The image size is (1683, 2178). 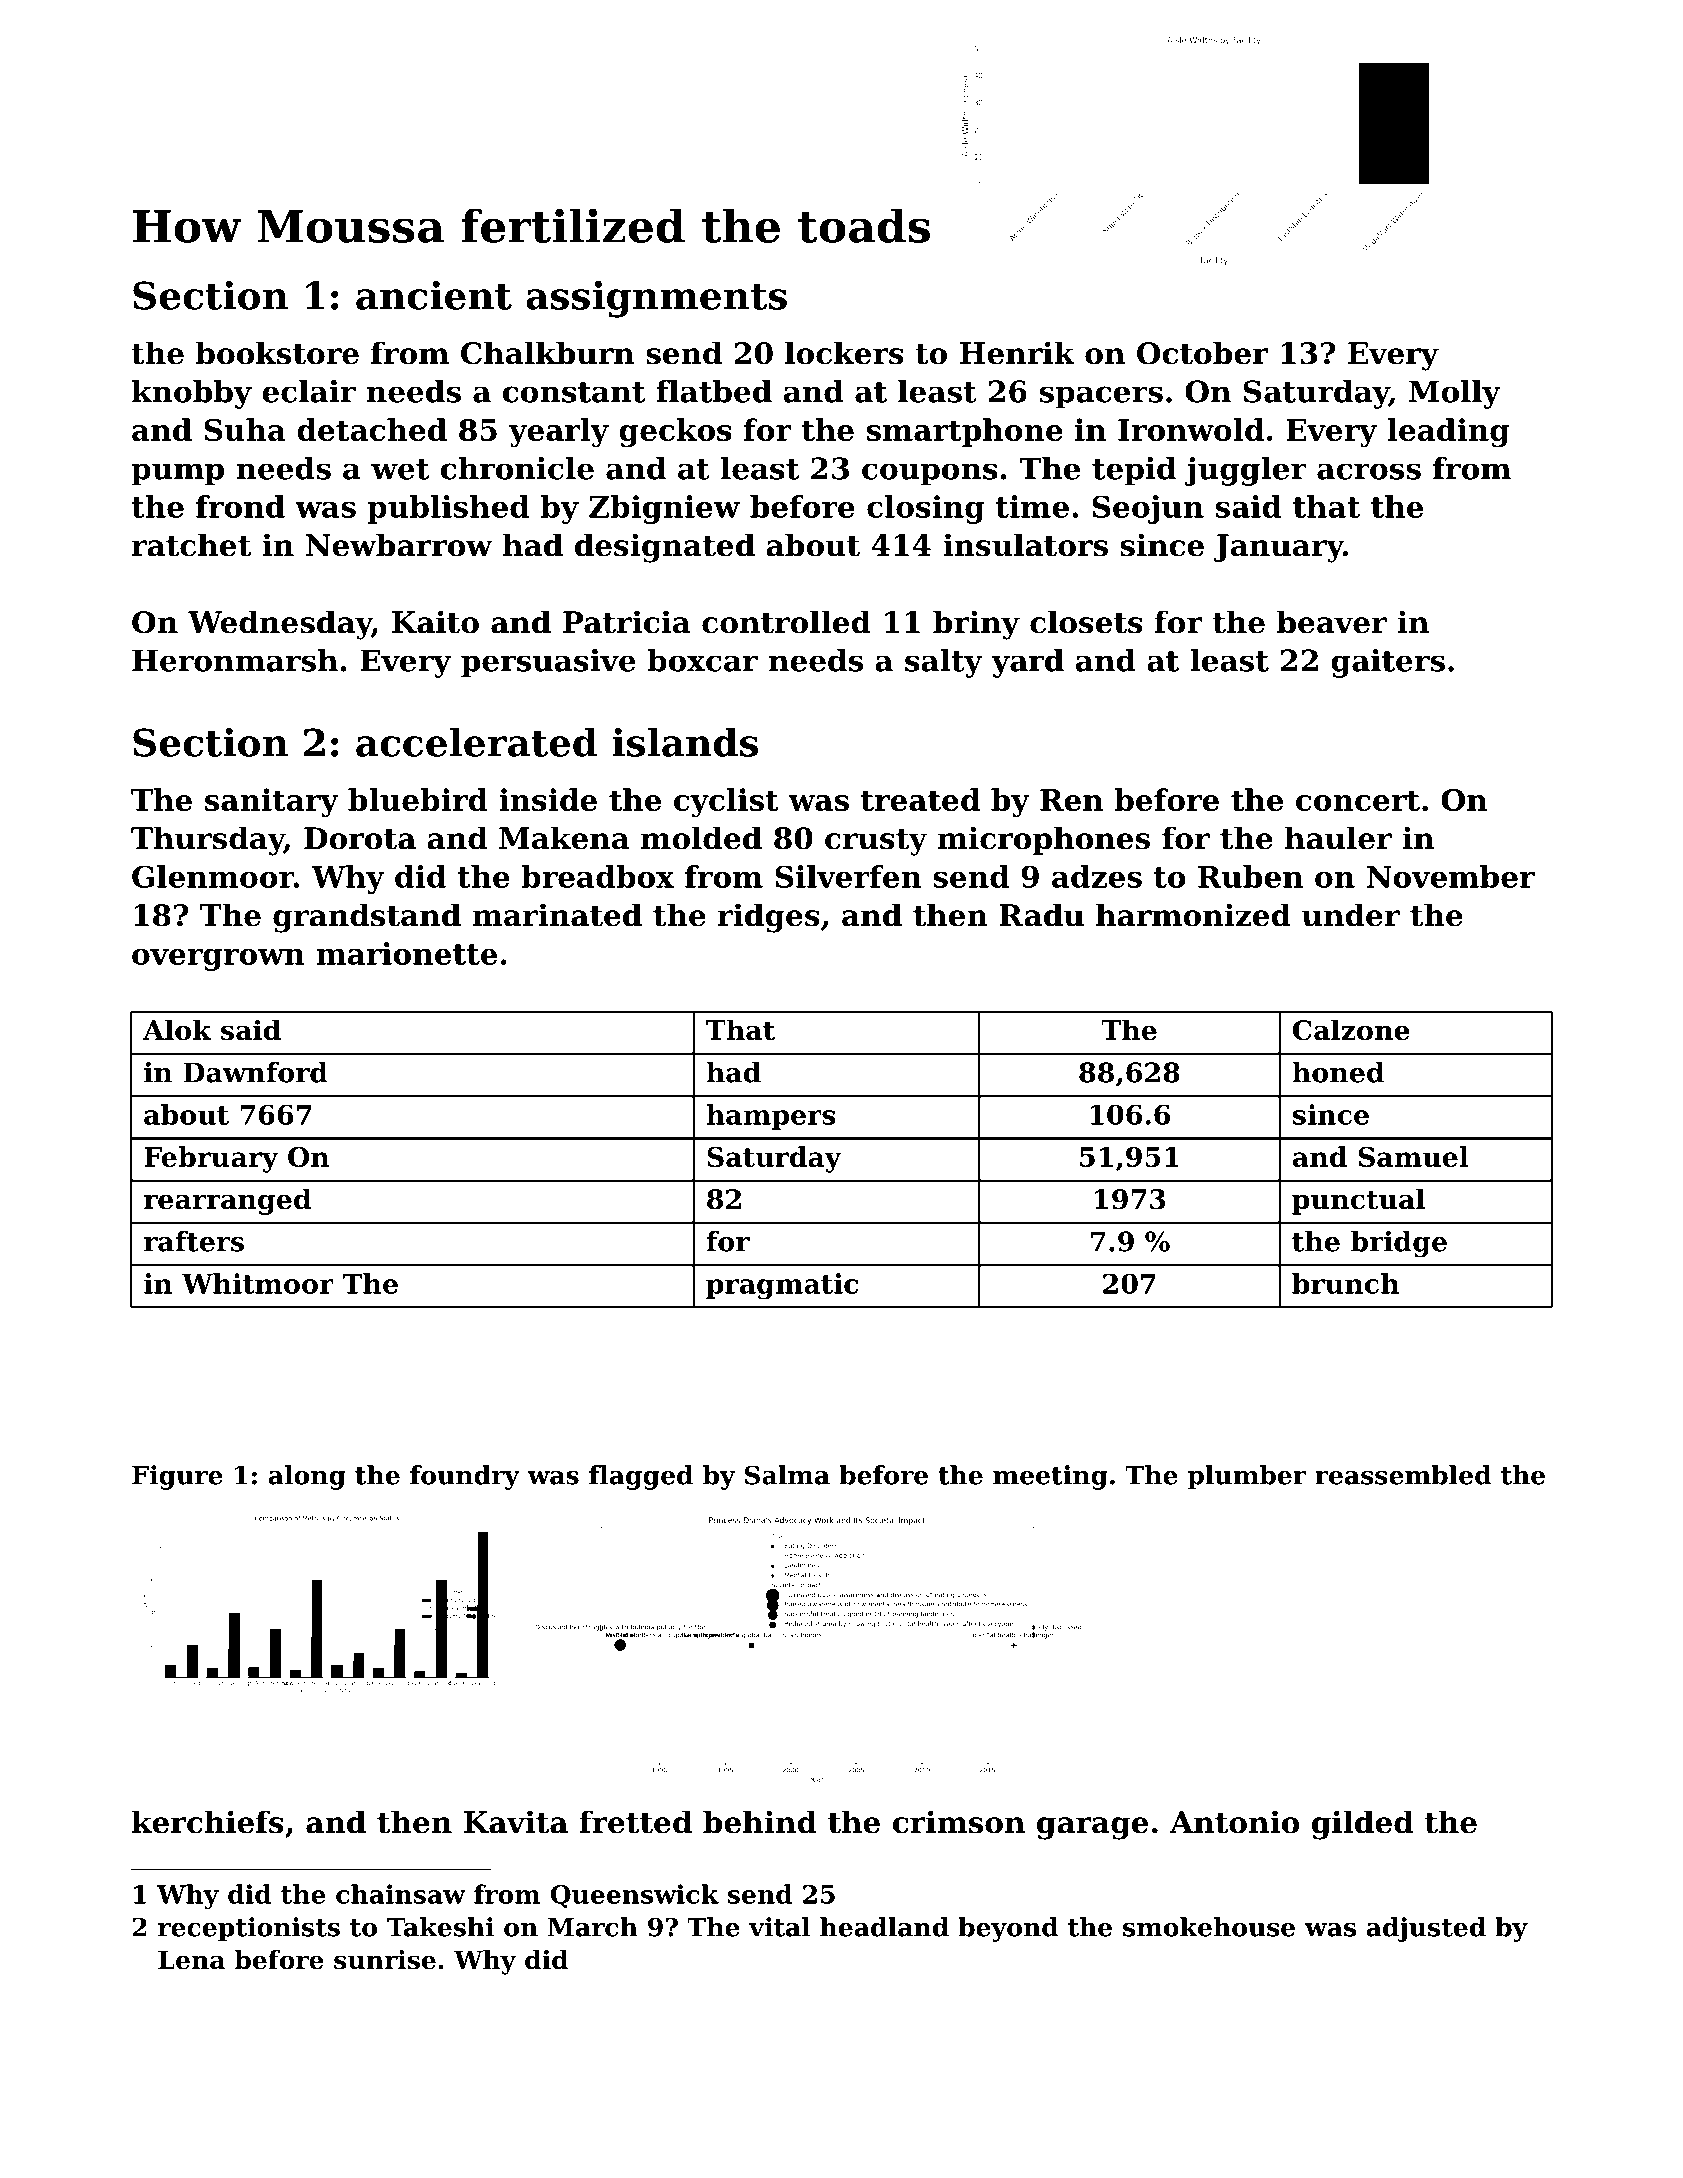 What do you see at coordinates (771, 1117) in the screenshot?
I see `hampers` at bounding box center [771, 1117].
